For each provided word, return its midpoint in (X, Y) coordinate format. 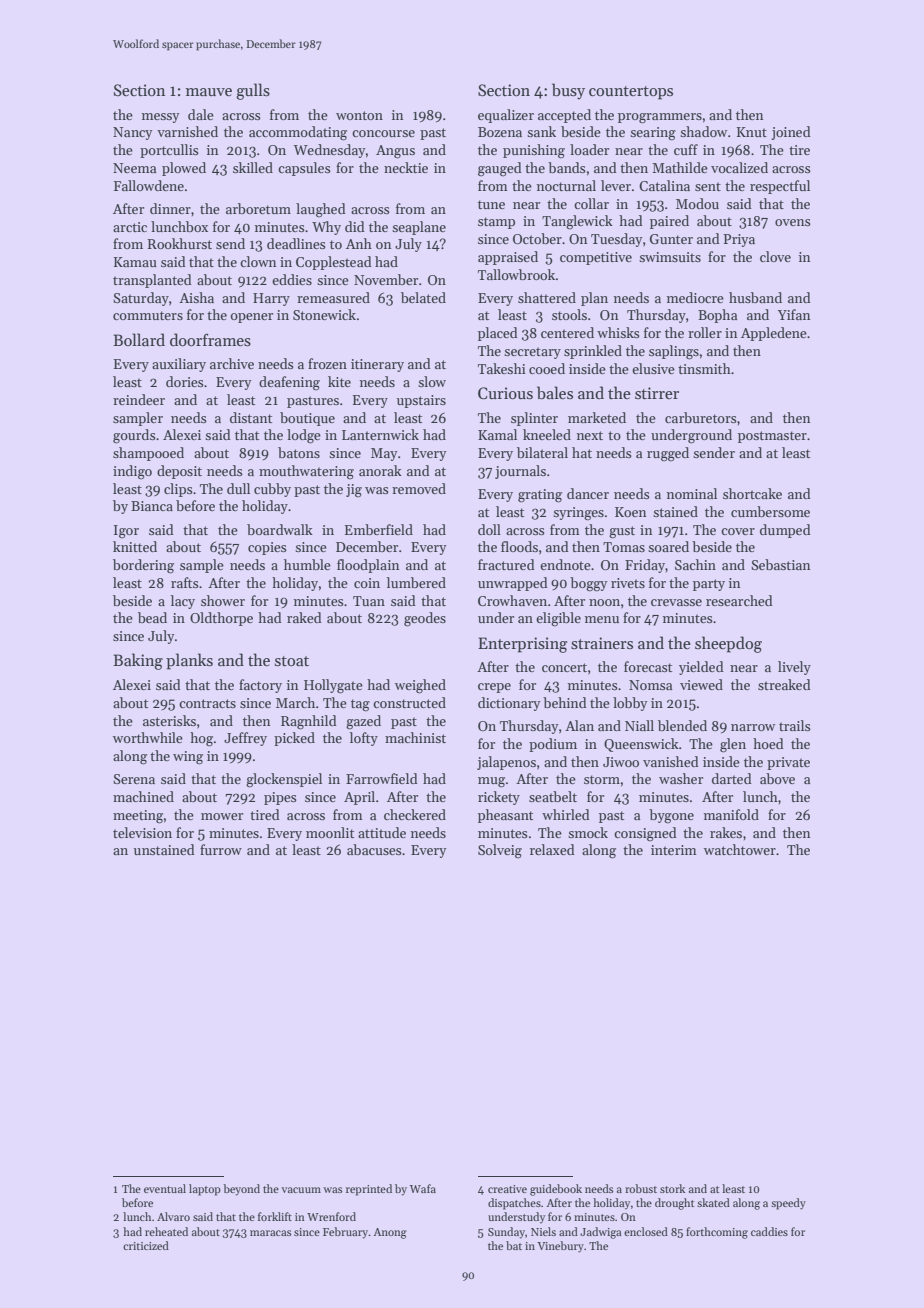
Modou (697, 203)
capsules (304, 169)
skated (713, 1202)
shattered (547, 297)
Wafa (423, 1188)
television (142, 832)
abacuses (374, 849)
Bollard (139, 339)
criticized (146, 1245)
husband (755, 297)
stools (569, 314)
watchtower (740, 849)
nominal (692, 493)
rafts (185, 582)
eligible (558, 619)
